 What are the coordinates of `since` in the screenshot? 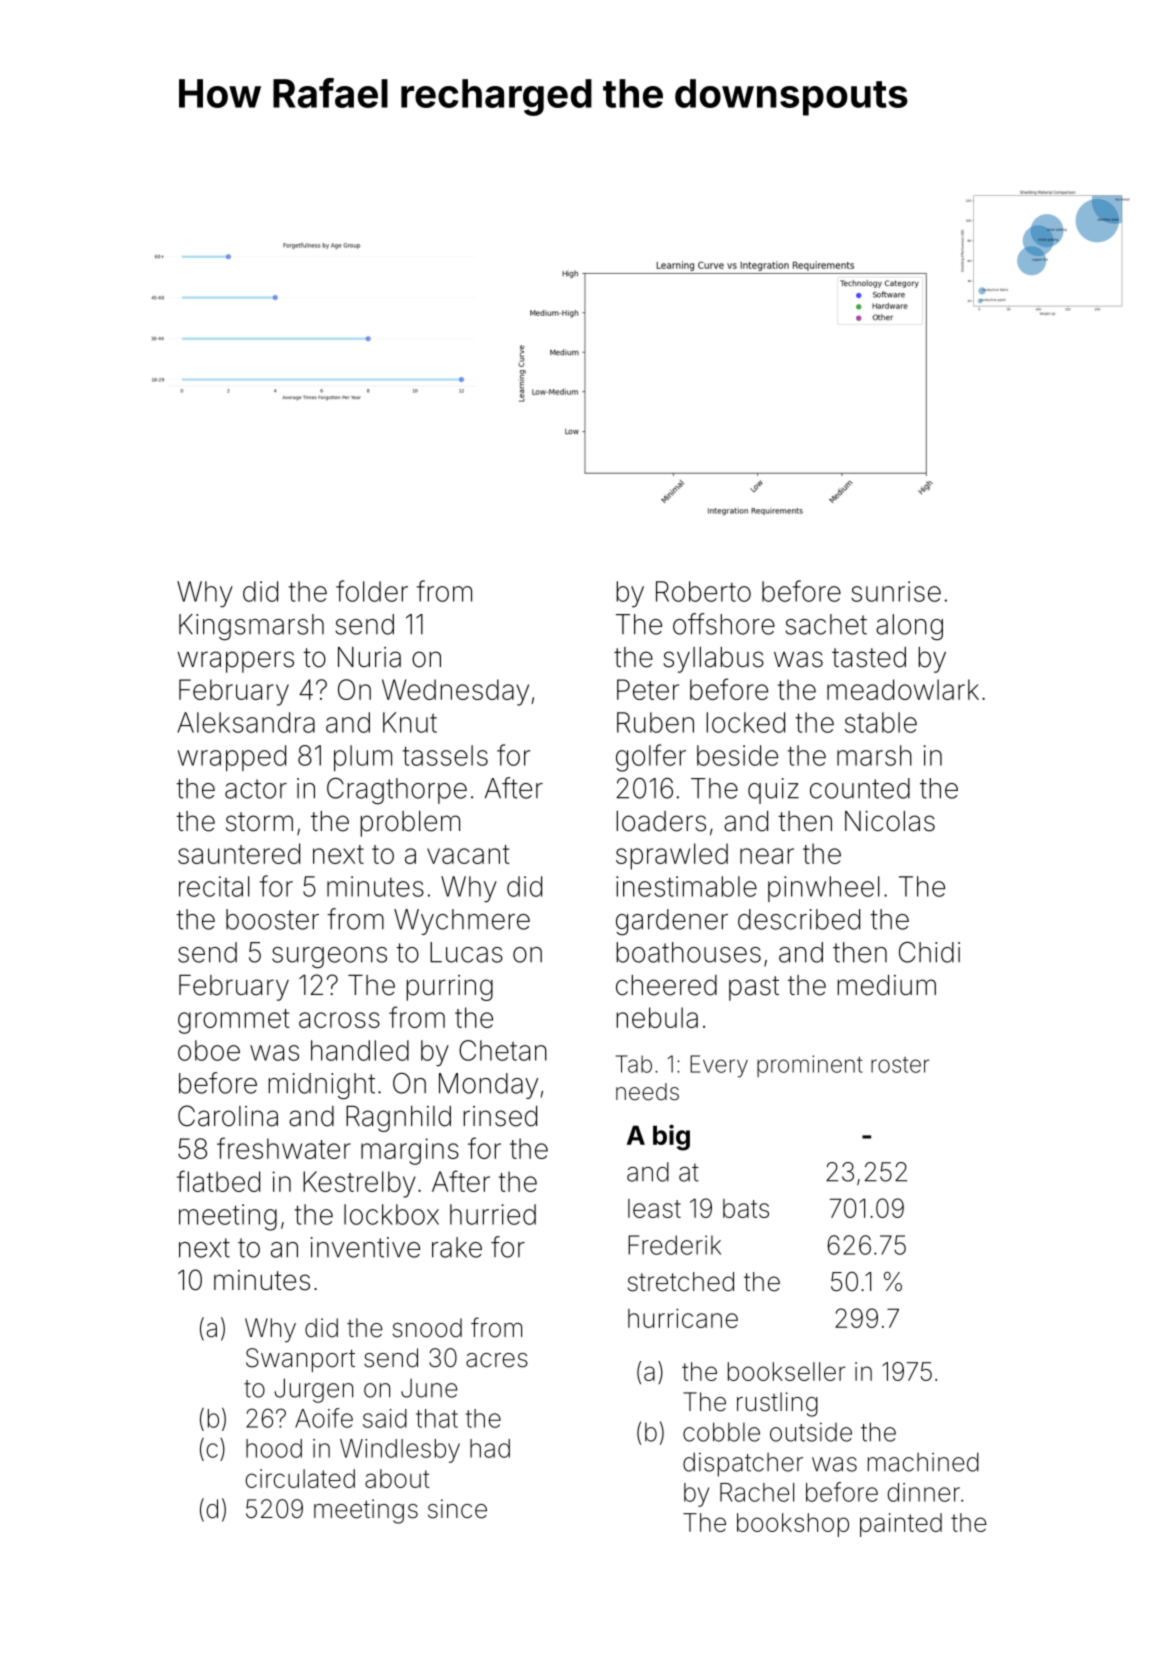 It's located at (457, 1509).
